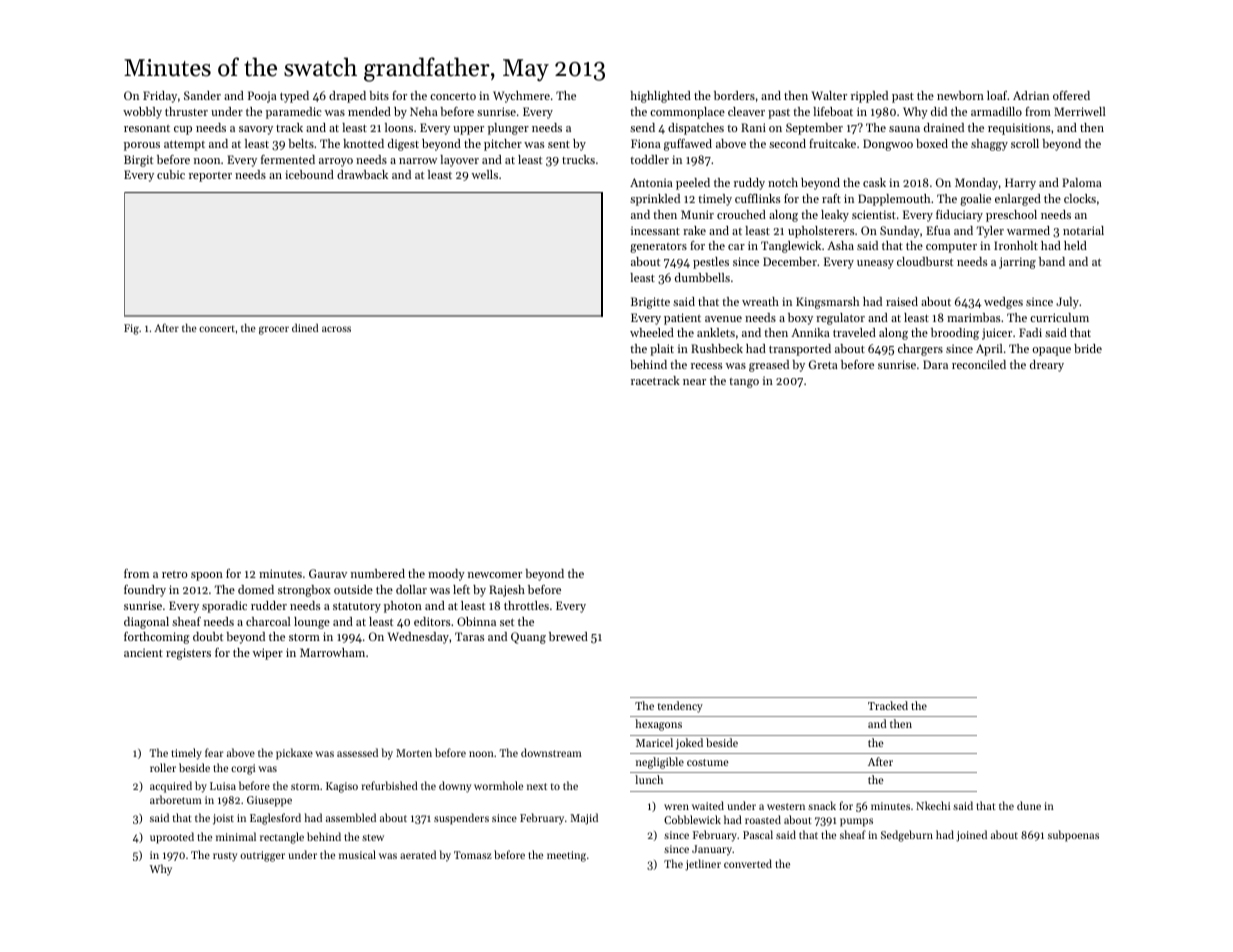 The image size is (1233, 952). What do you see at coordinates (521, 97) in the screenshot?
I see `Wychmere` at bounding box center [521, 97].
